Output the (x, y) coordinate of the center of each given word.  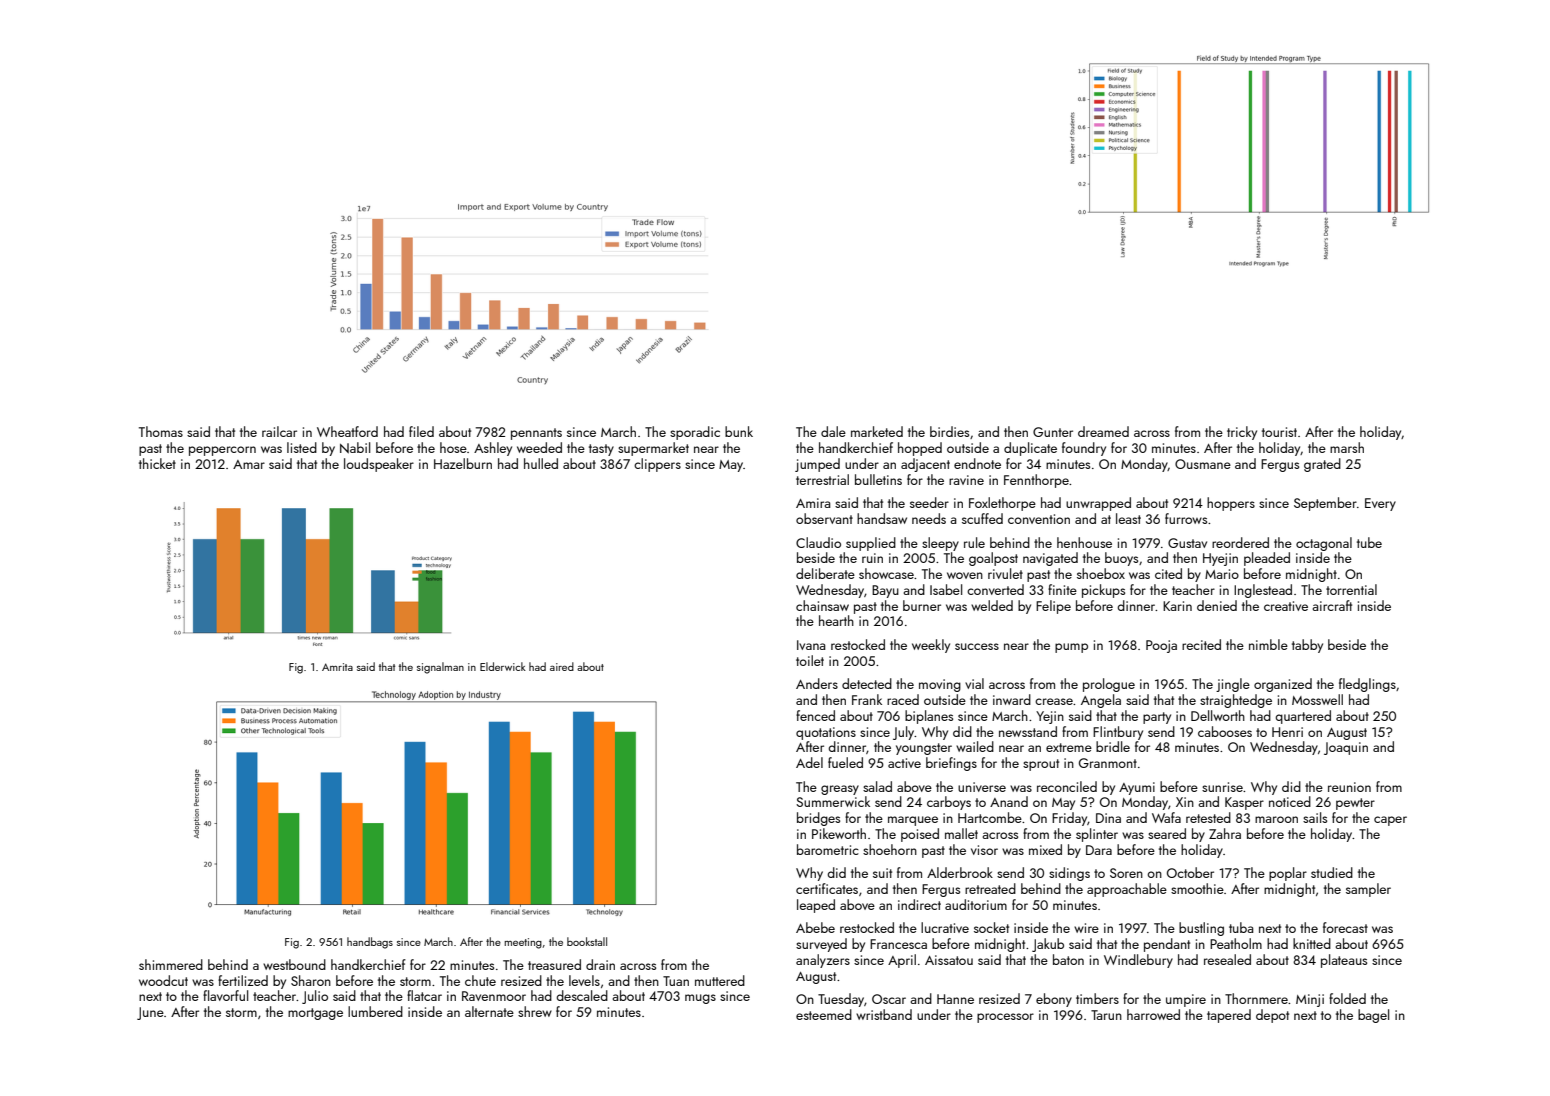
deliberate (825, 573)
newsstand (1028, 731)
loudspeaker (379, 465)
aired (562, 666)
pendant (1167, 945)
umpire (1186, 1000)
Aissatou (949, 960)
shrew (535, 1011)
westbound (294, 964)
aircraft (1332, 605)
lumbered (375, 1011)
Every (1380, 504)
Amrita (337, 667)
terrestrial (822, 479)
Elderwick (503, 666)
